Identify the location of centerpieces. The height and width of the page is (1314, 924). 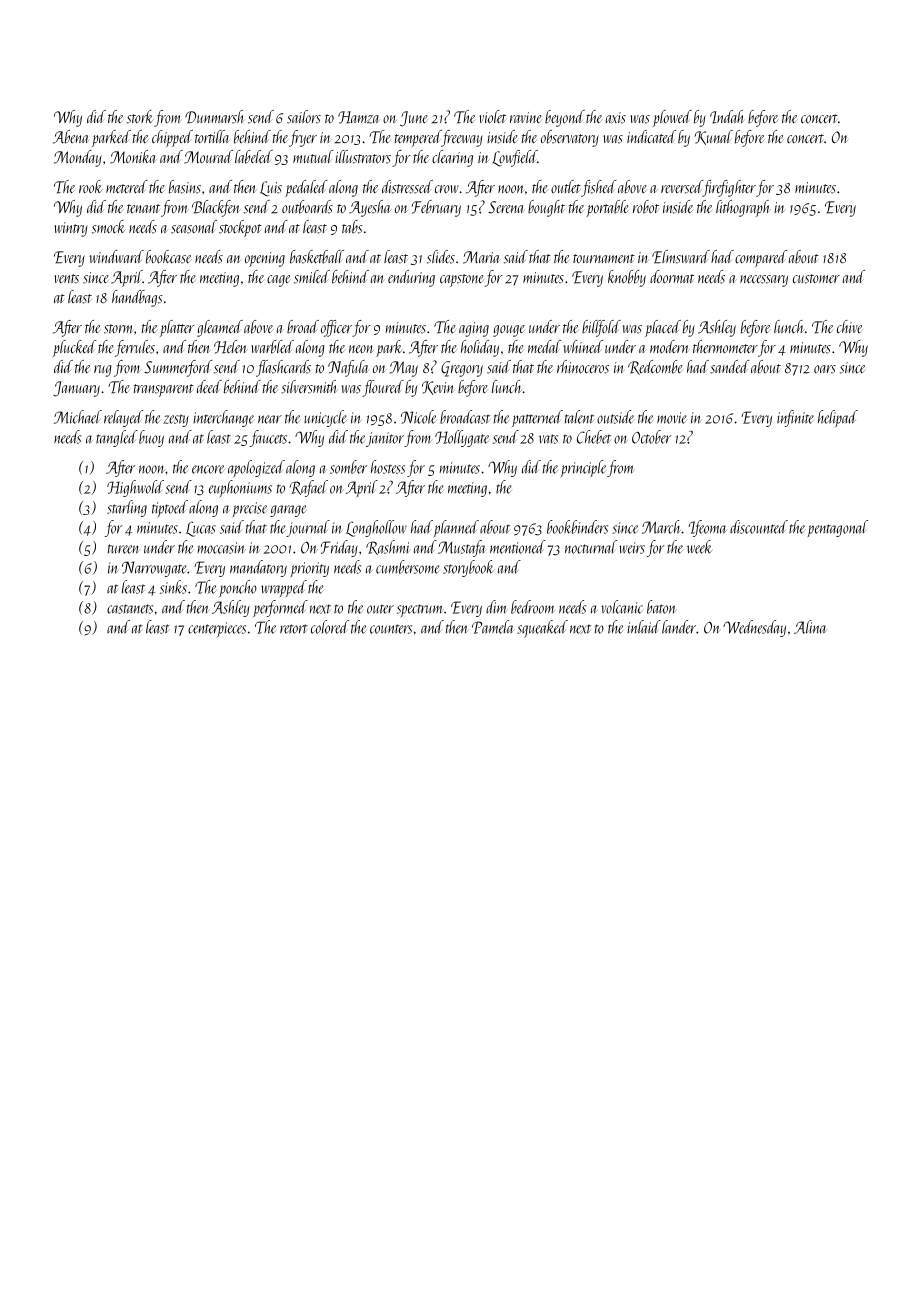
(217, 629).
